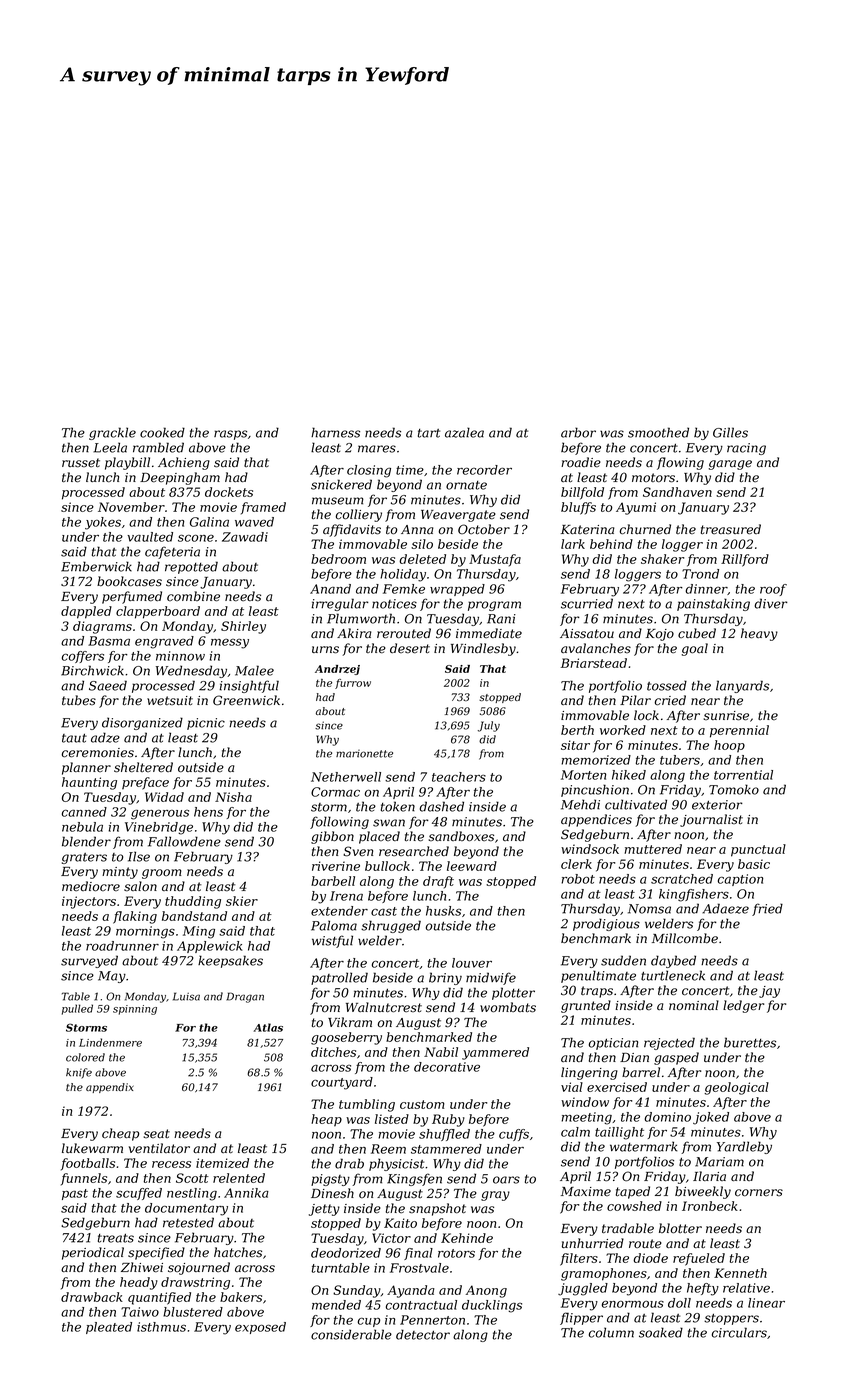 This page has width=849, height=1400. Describe the element at coordinates (578, 432) in the page. I see `arbor` at that location.
